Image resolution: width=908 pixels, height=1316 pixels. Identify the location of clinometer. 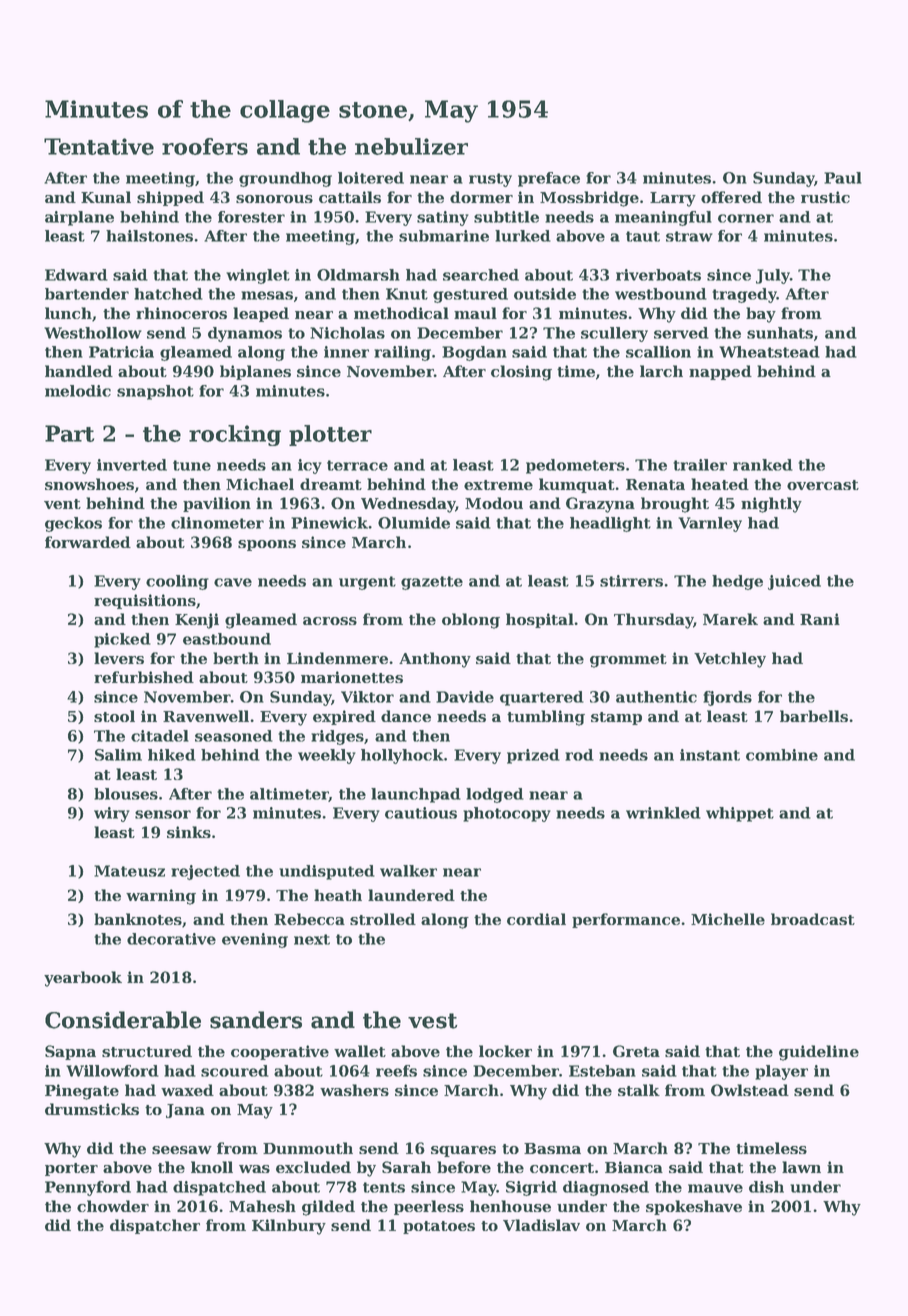
(217, 523).
